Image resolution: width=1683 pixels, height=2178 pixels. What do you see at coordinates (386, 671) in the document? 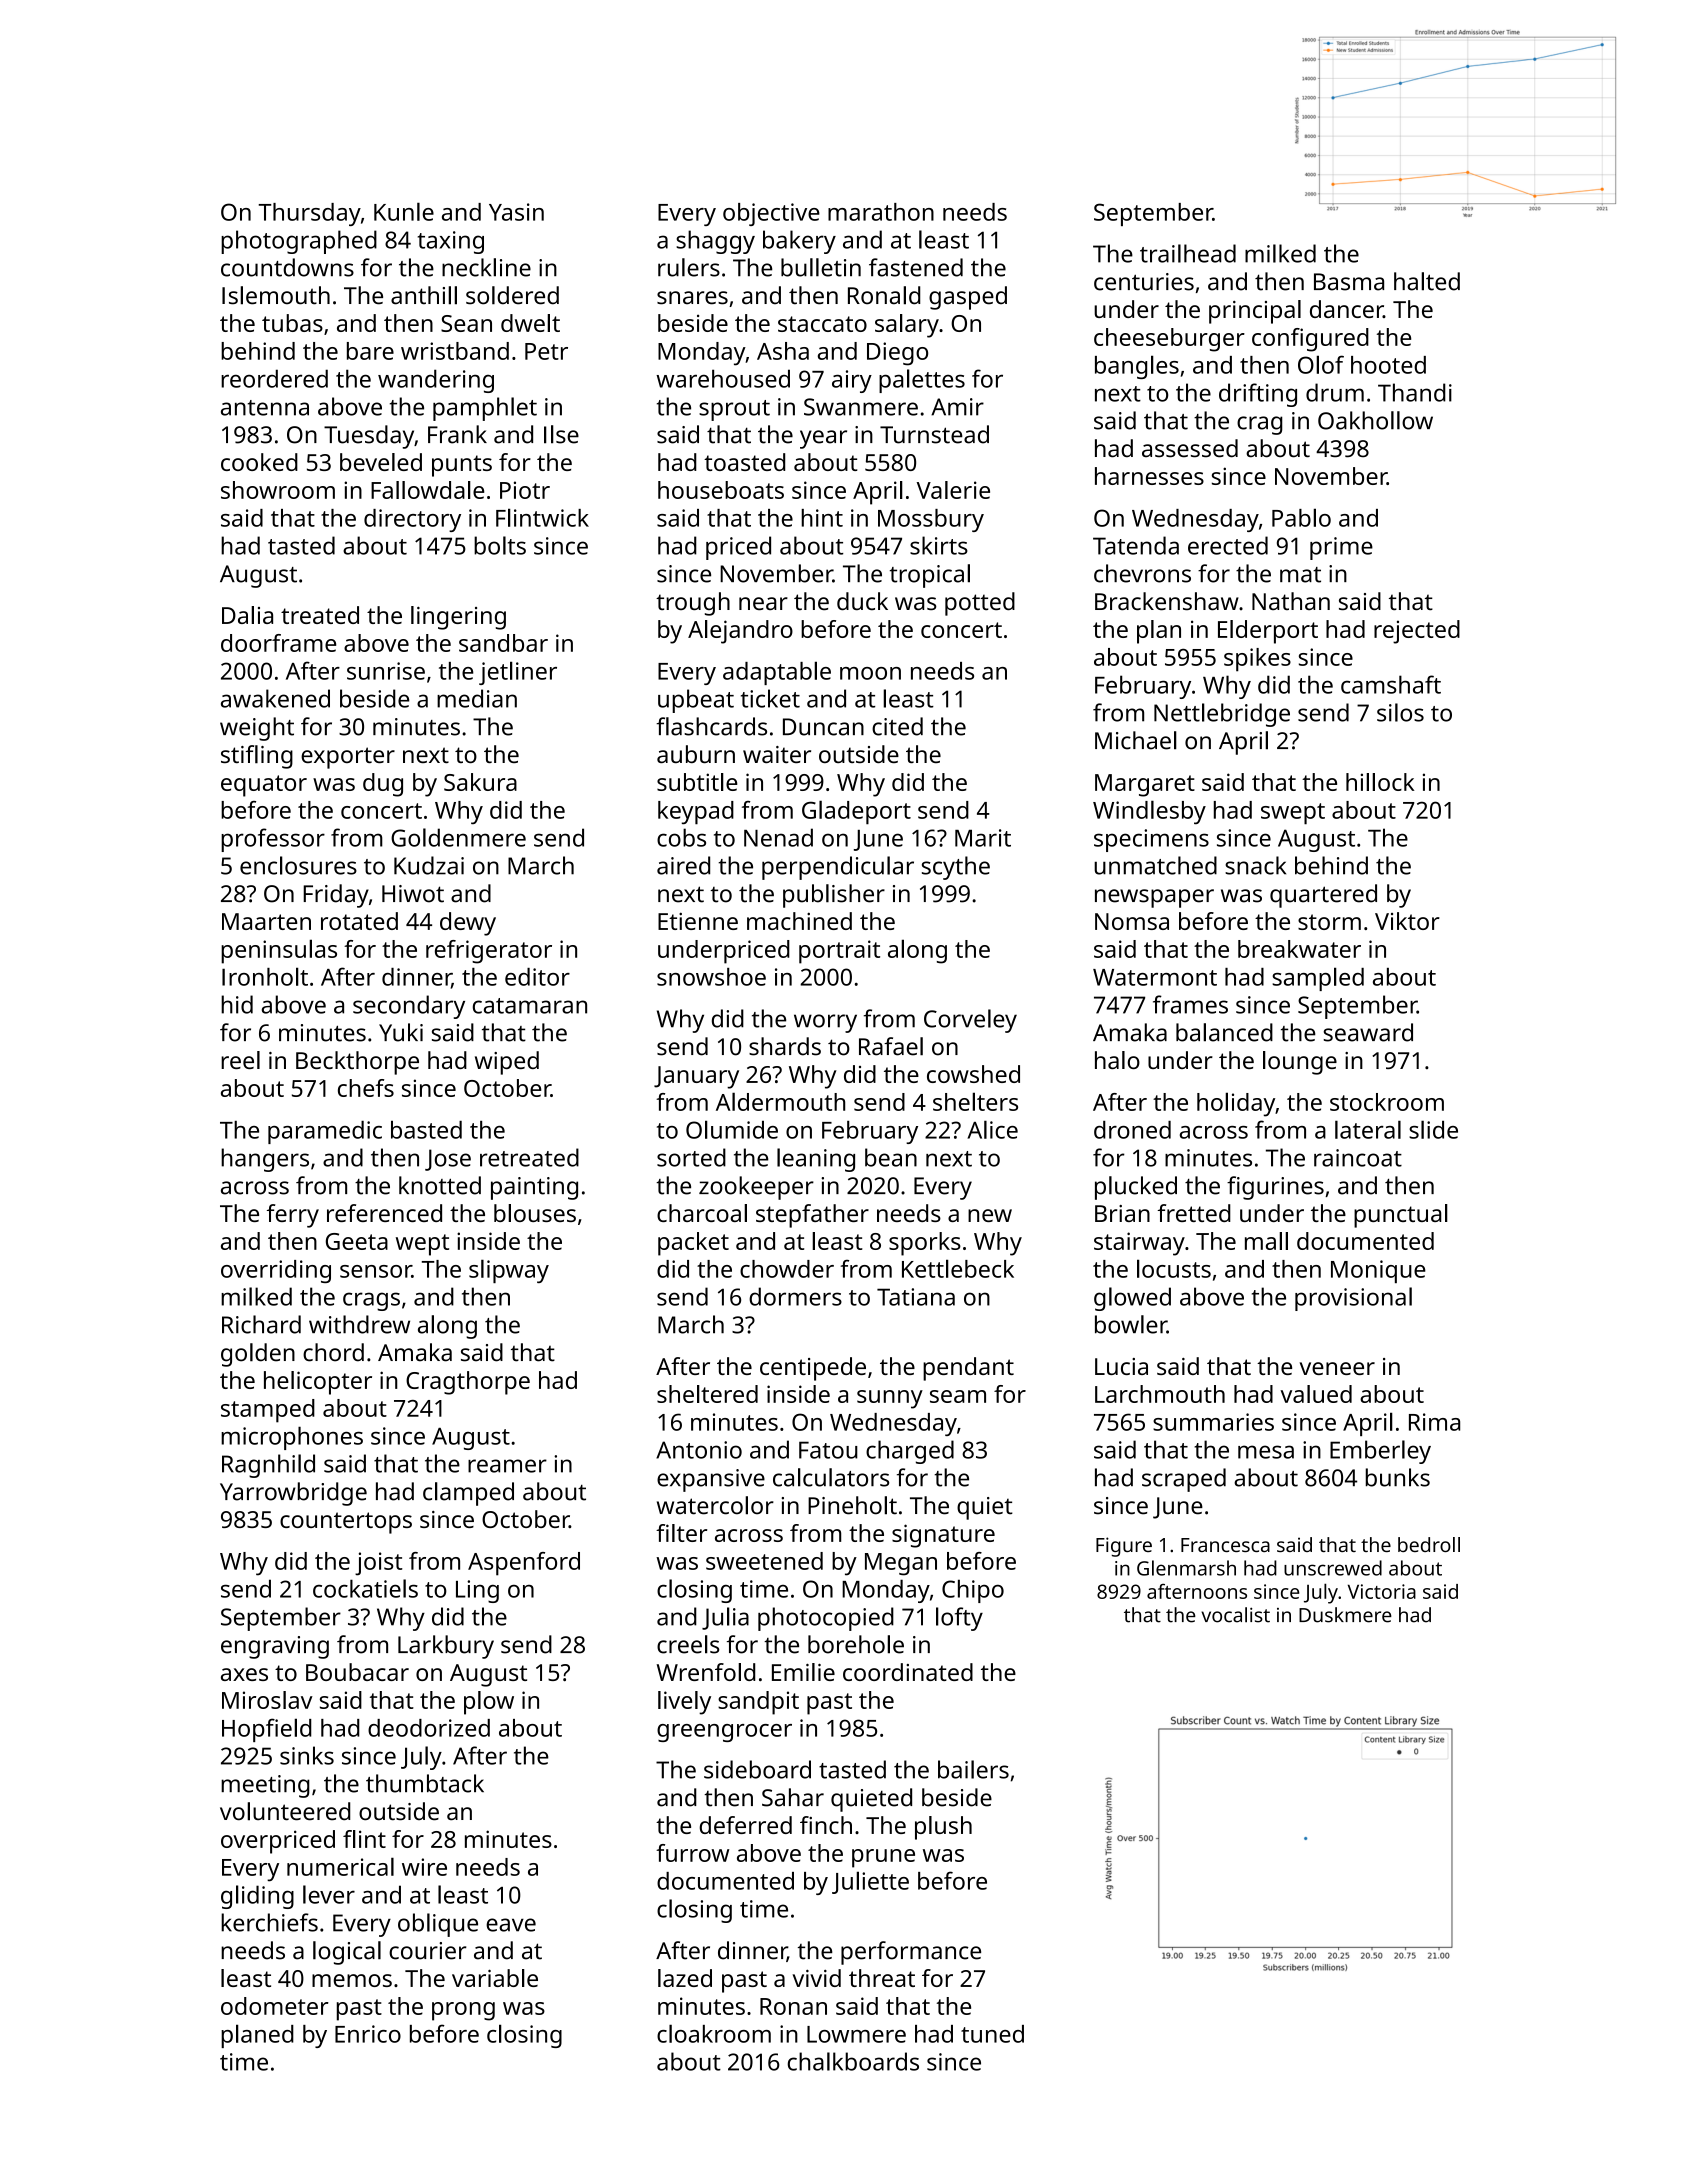
I see `sunrise` at bounding box center [386, 671].
